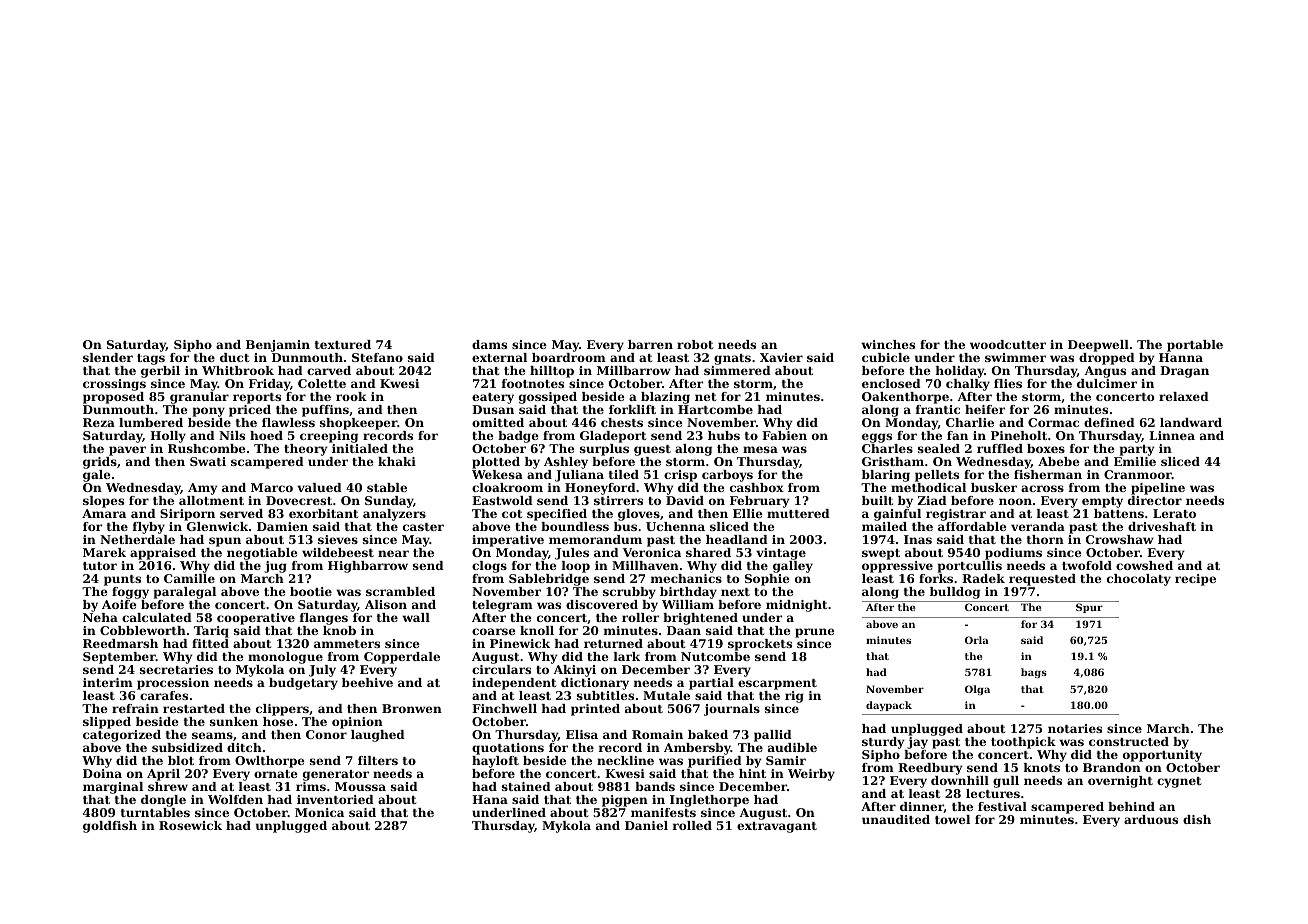 Image resolution: width=1308 pixels, height=924 pixels. What do you see at coordinates (650, 344) in the document?
I see `barren` at bounding box center [650, 344].
